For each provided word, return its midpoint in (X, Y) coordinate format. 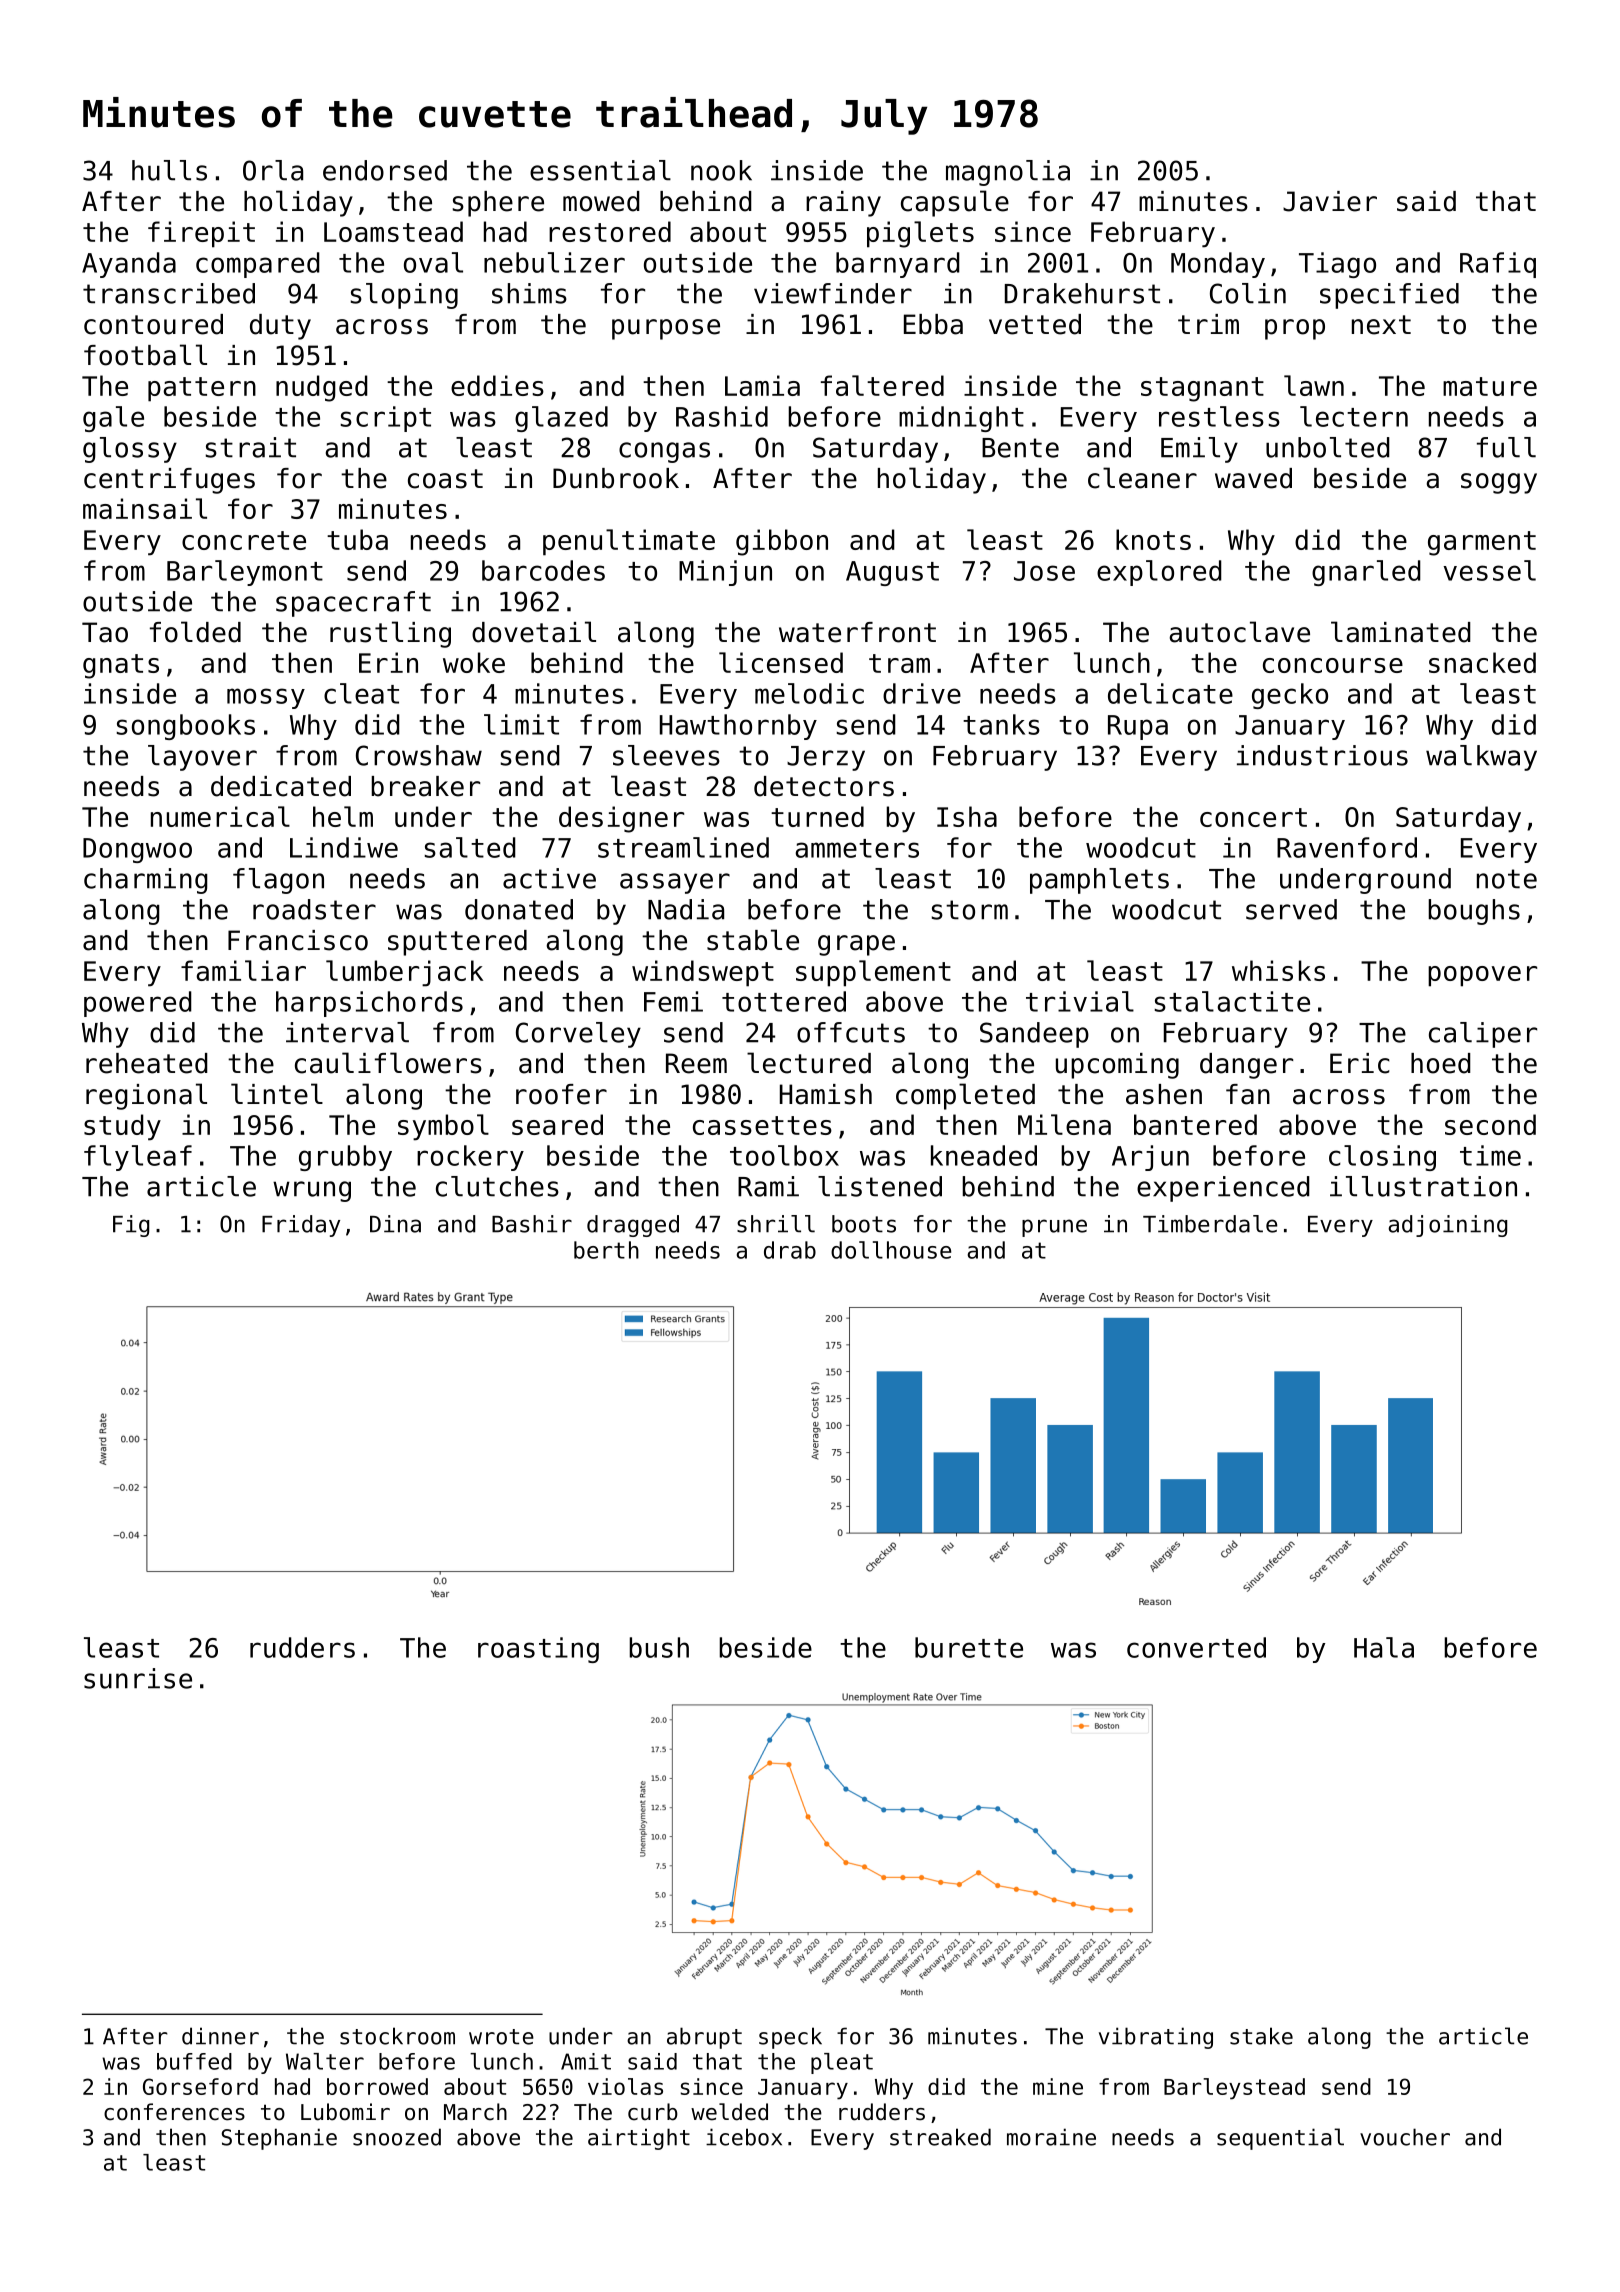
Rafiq (1498, 265)
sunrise (138, 1678)
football (145, 355)
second (1490, 1124)
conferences (174, 2112)
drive (922, 693)
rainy (843, 204)
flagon (278, 881)
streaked (940, 2137)
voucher (1405, 2137)
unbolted (1328, 447)
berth (606, 1250)
